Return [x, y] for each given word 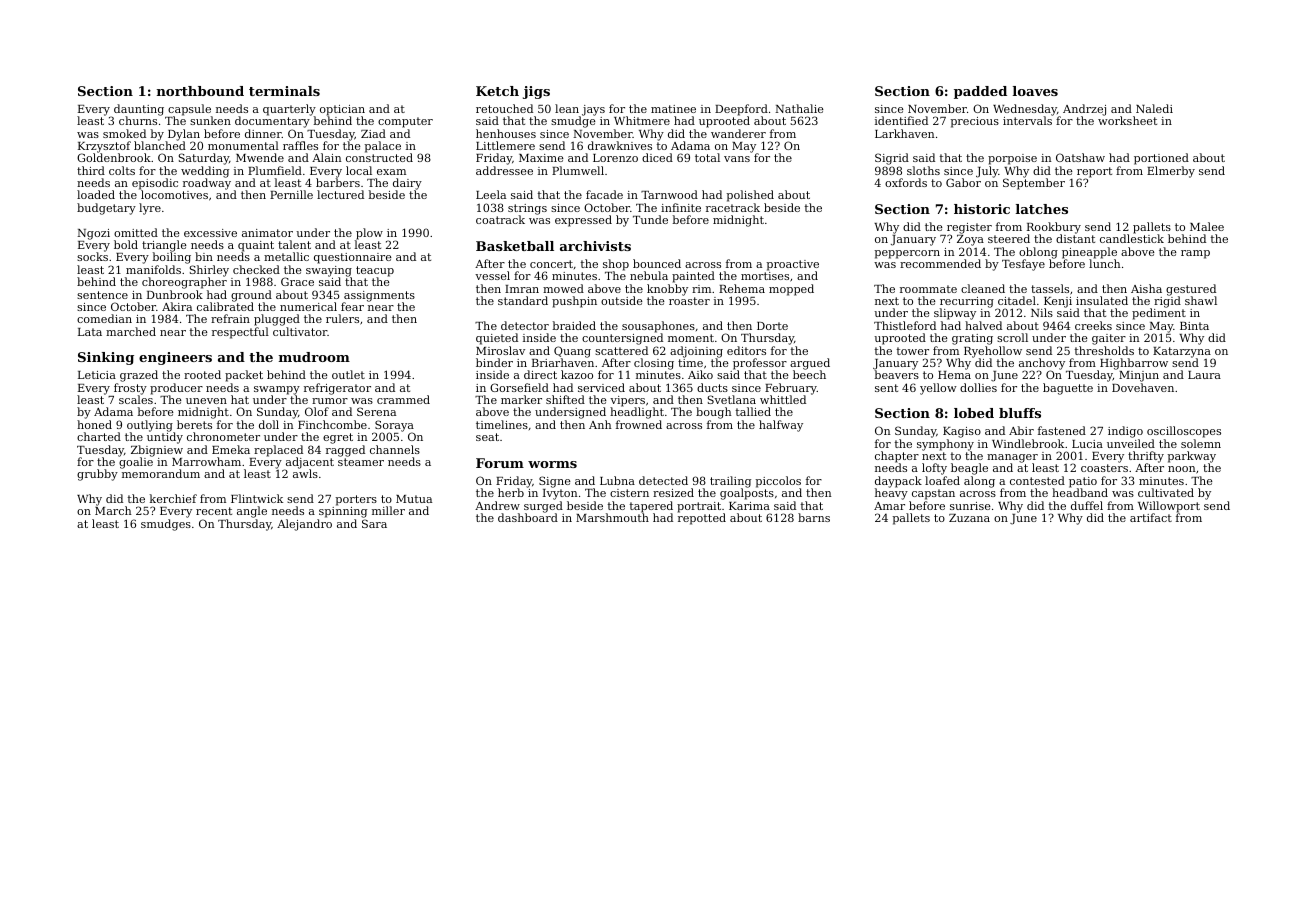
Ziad [373, 133]
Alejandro [304, 525]
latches [1042, 209]
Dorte [772, 326]
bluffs [1020, 413]
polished [750, 196]
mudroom [314, 357]
